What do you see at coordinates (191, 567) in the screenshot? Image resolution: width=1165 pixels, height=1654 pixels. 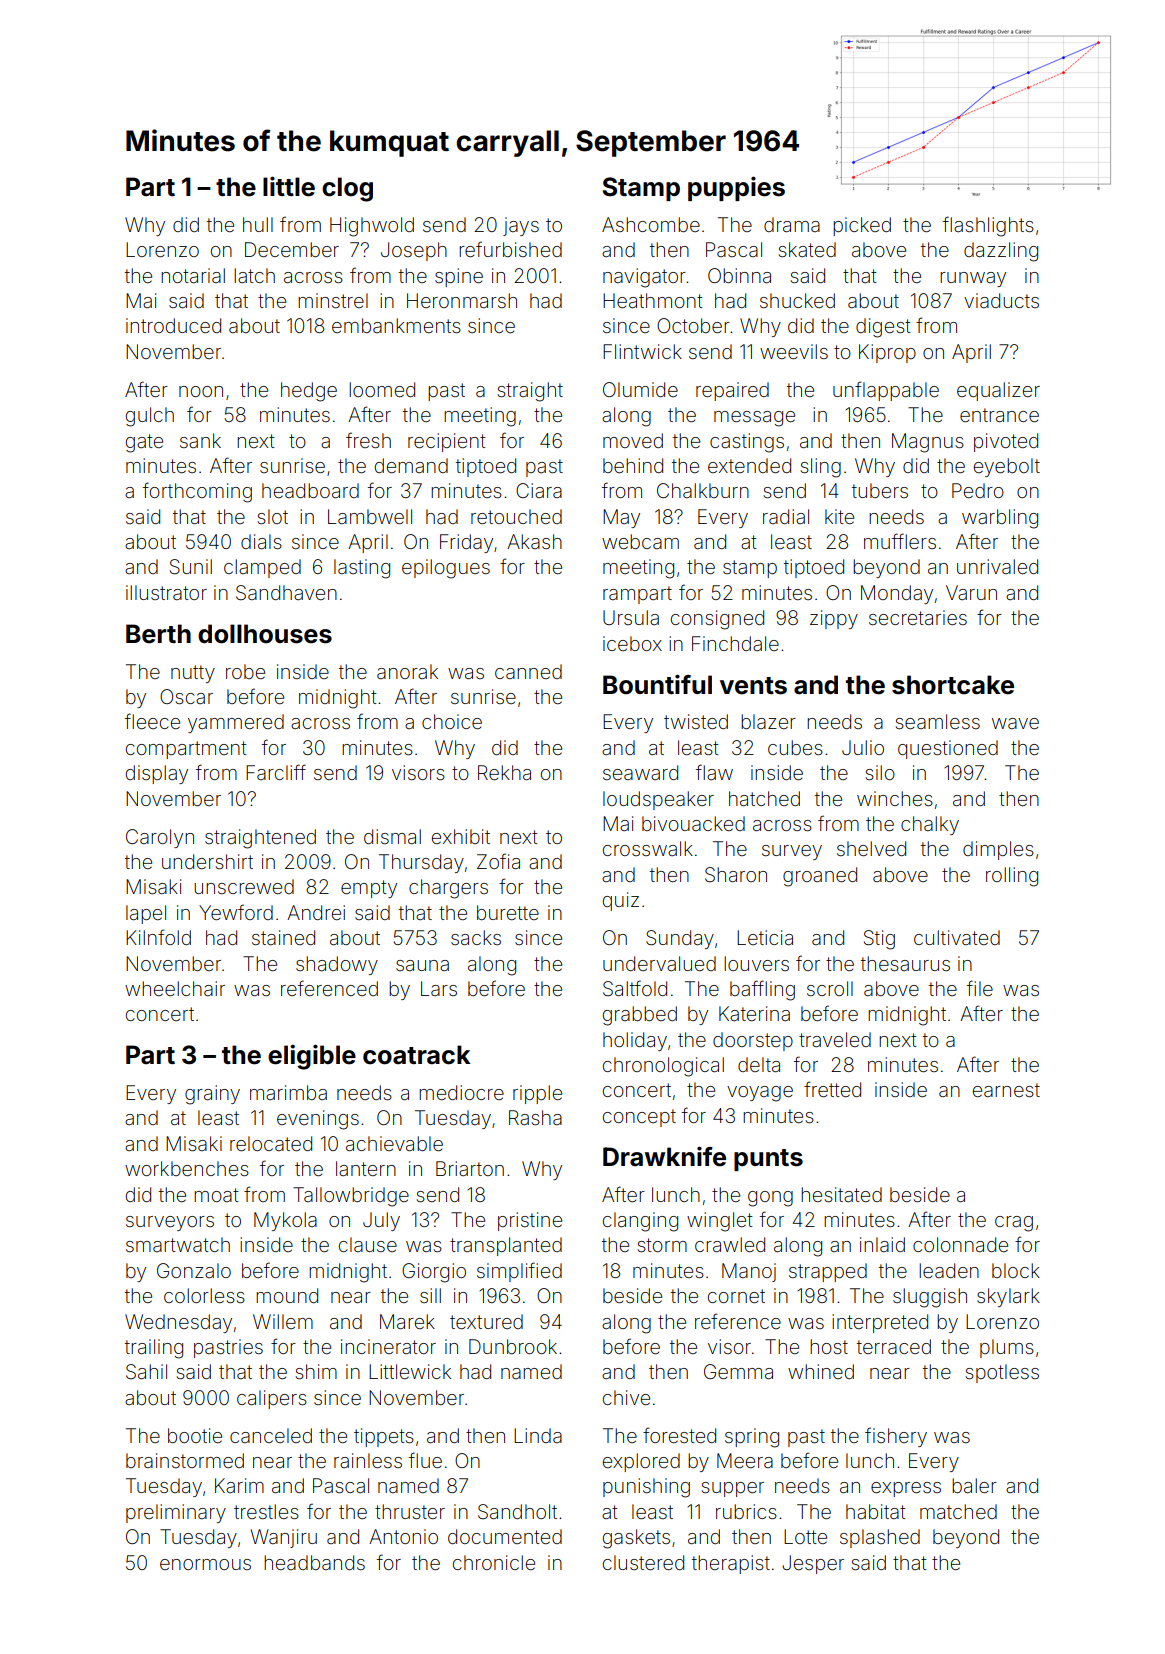 I see `Sunil` at bounding box center [191, 567].
